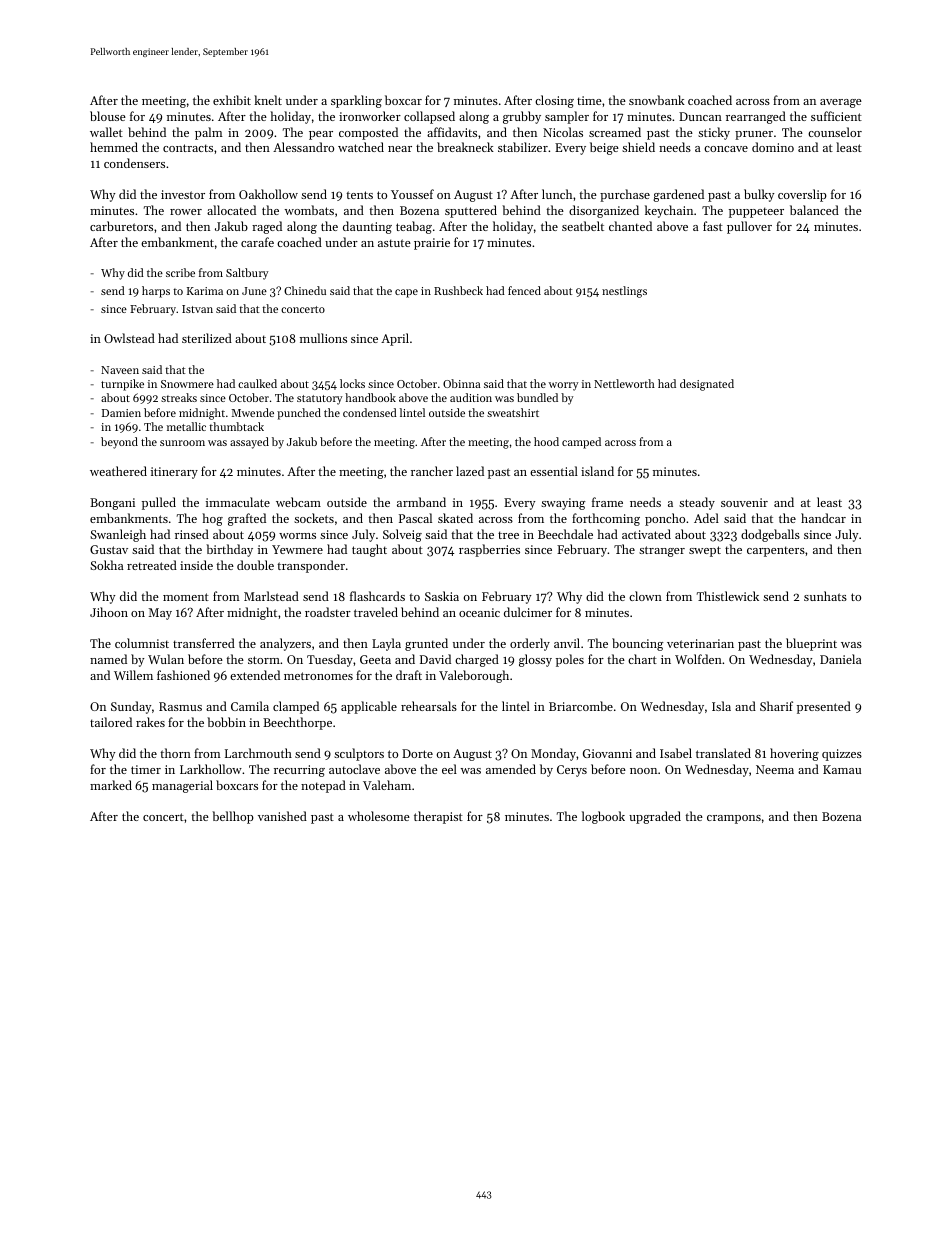 The image size is (952, 1233). Describe the element at coordinates (121, 413) in the page. I see `Damien` at that location.
